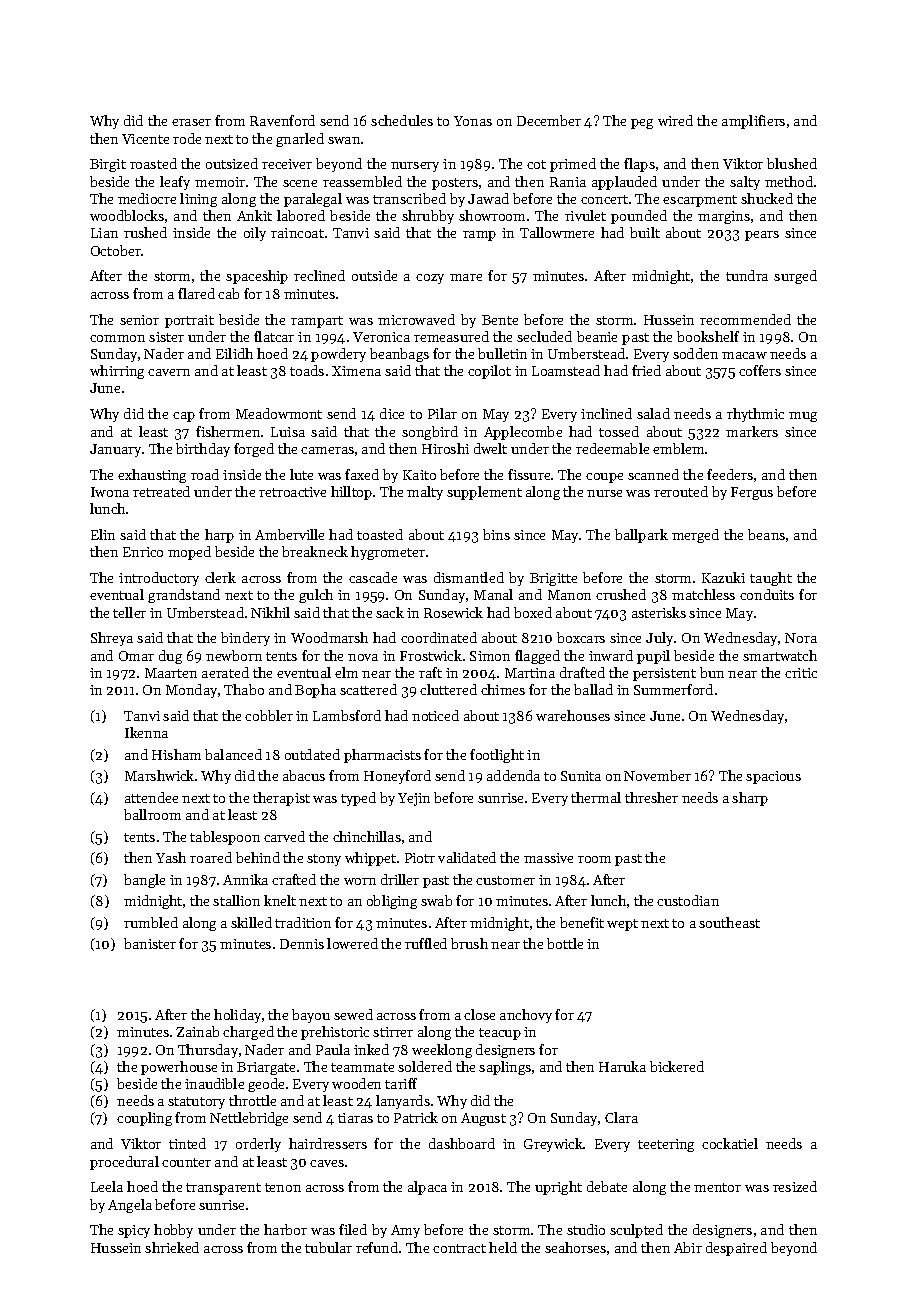 The height and width of the screenshot is (1316, 908). What do you see at coordinates (288, 432) in the screenshot?
I see `Luisa` at bounding box center [288, 432].
